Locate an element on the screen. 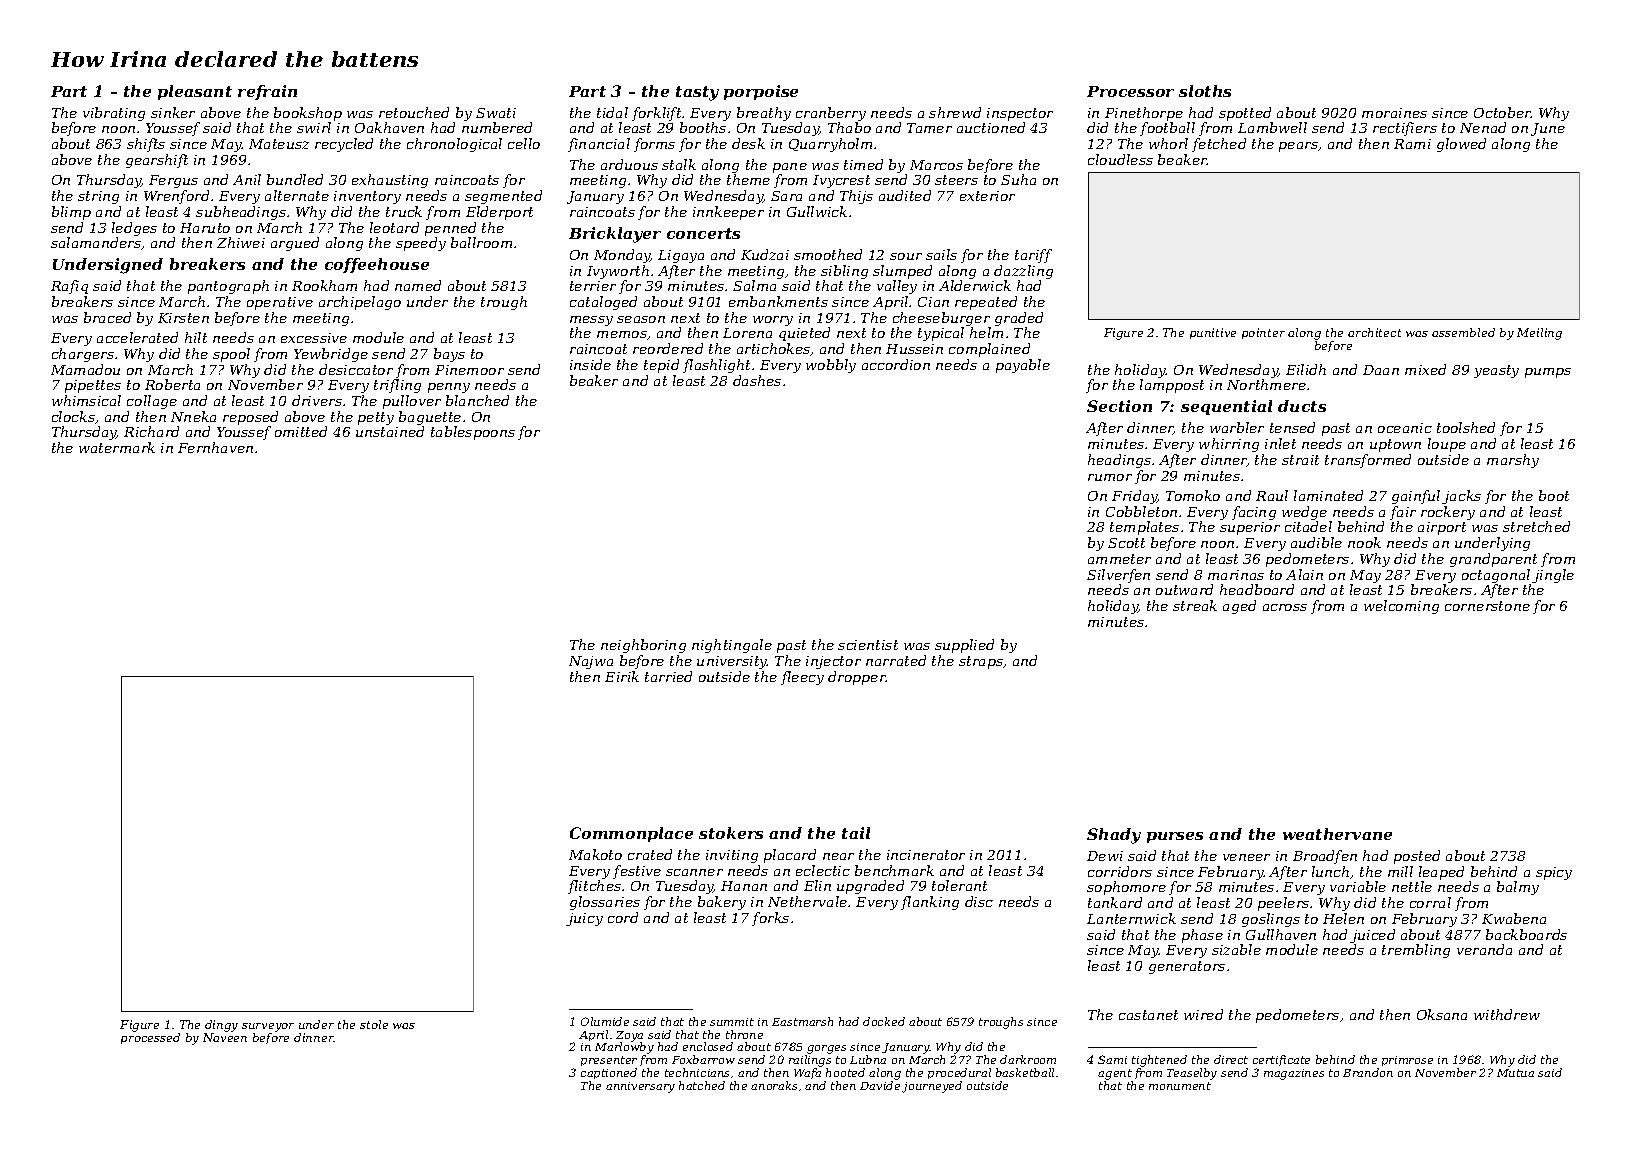 This screenshot has width=1631, height=1153. benchmark is located at coordinates (894, 870).
